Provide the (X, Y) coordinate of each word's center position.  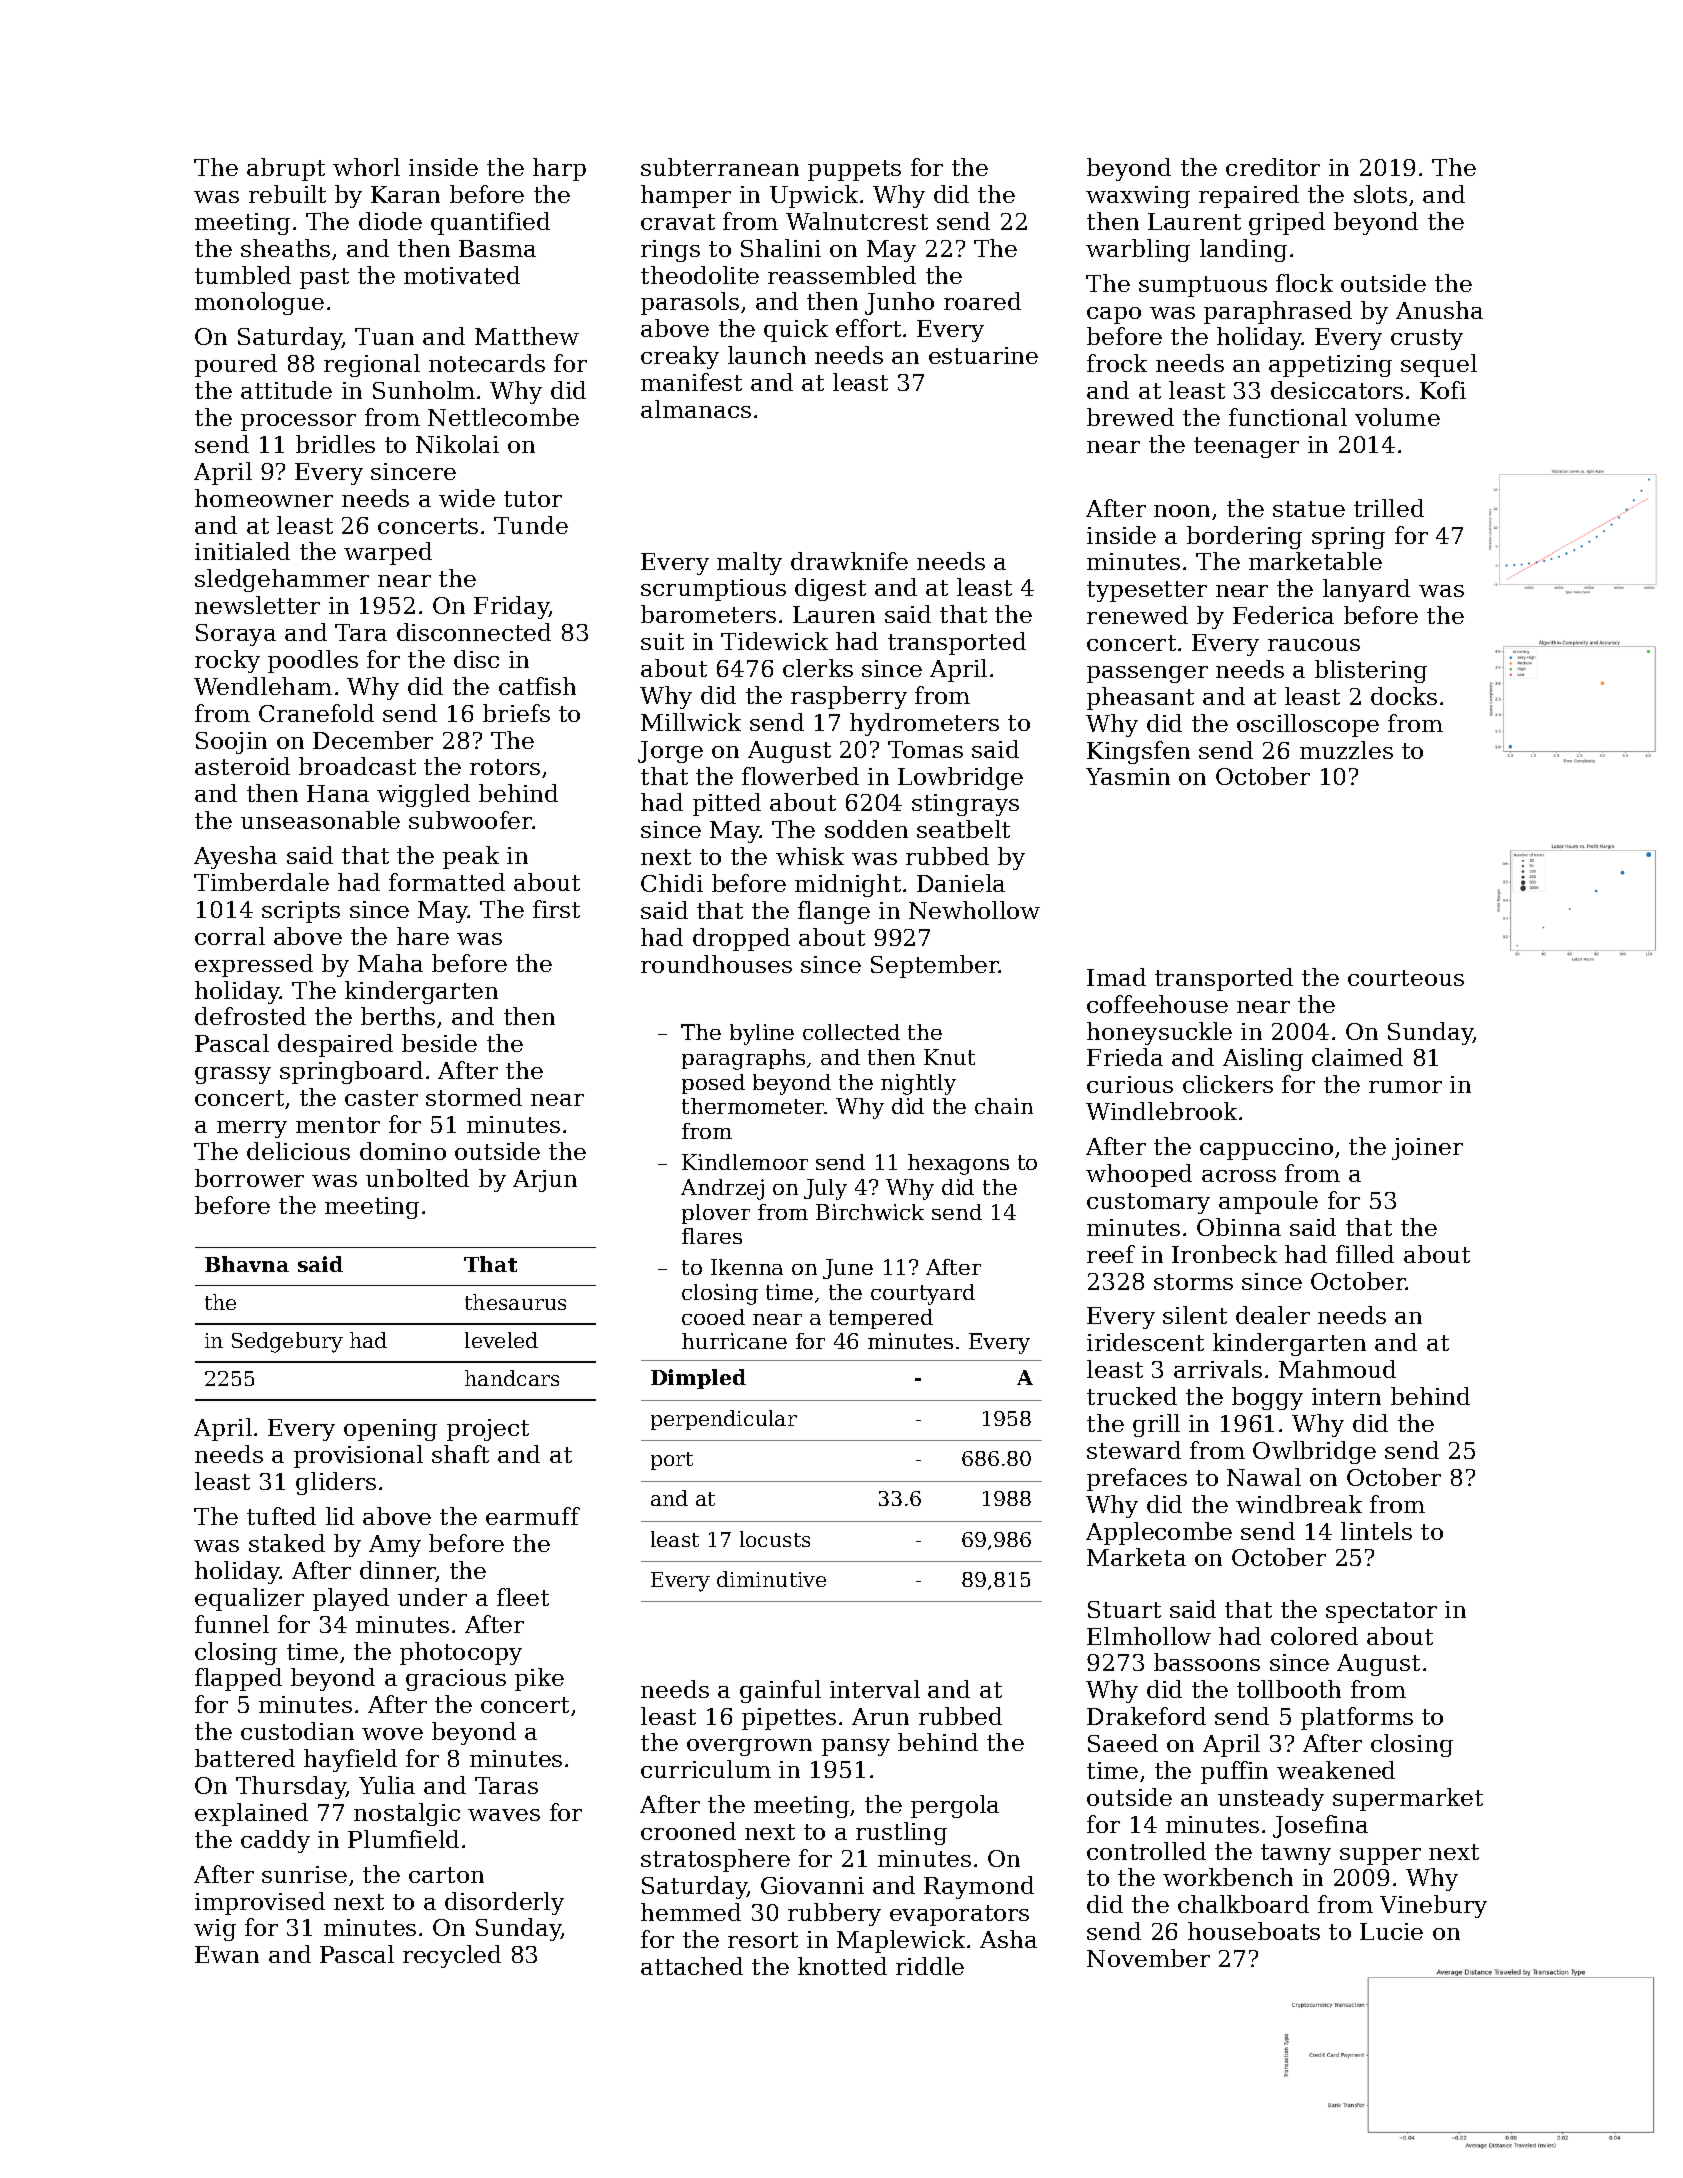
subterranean (720, 167)
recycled (452, 1956)
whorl (366, 167)
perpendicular (724, 1420)
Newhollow (974, 910)
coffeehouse (1157, 1004)
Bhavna (247, 1264)
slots (1380, 194)
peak (471, 857)
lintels (1376, 1531)
